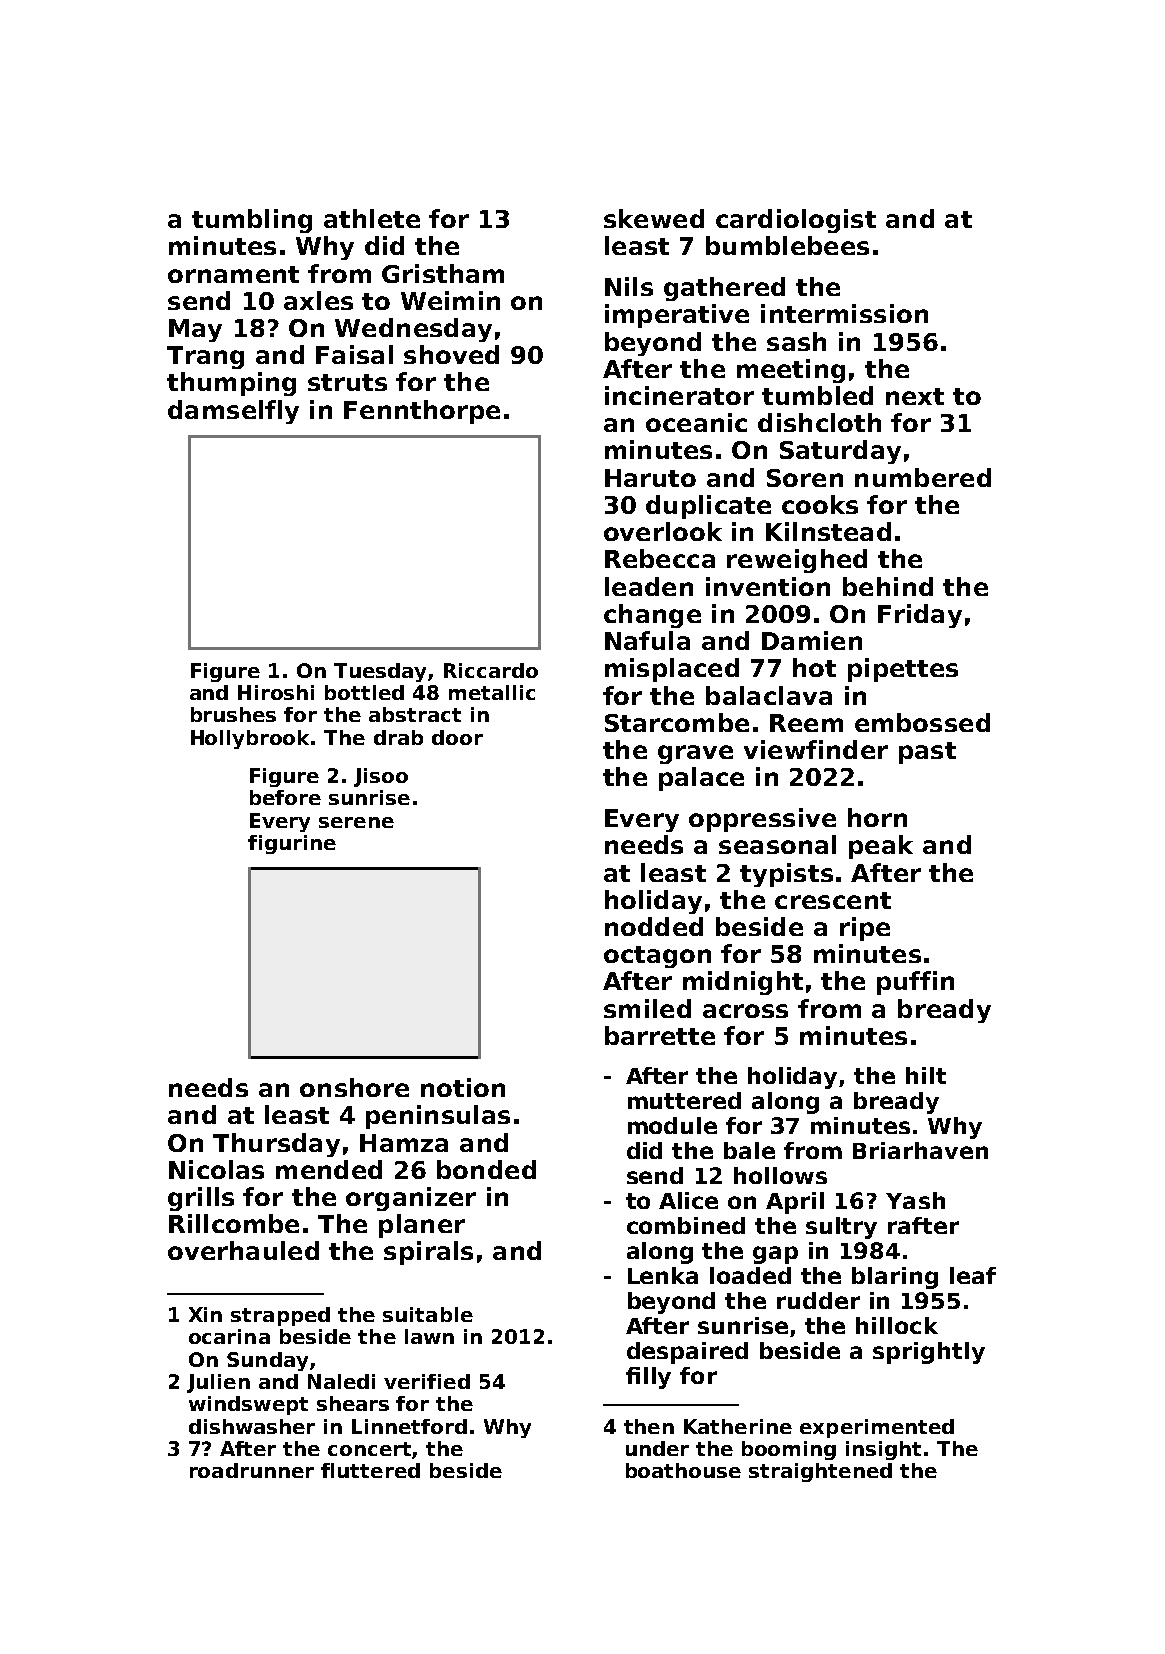  Describe the element at coordinates (233, 412) in the document. I see `damselfly` at that location.
